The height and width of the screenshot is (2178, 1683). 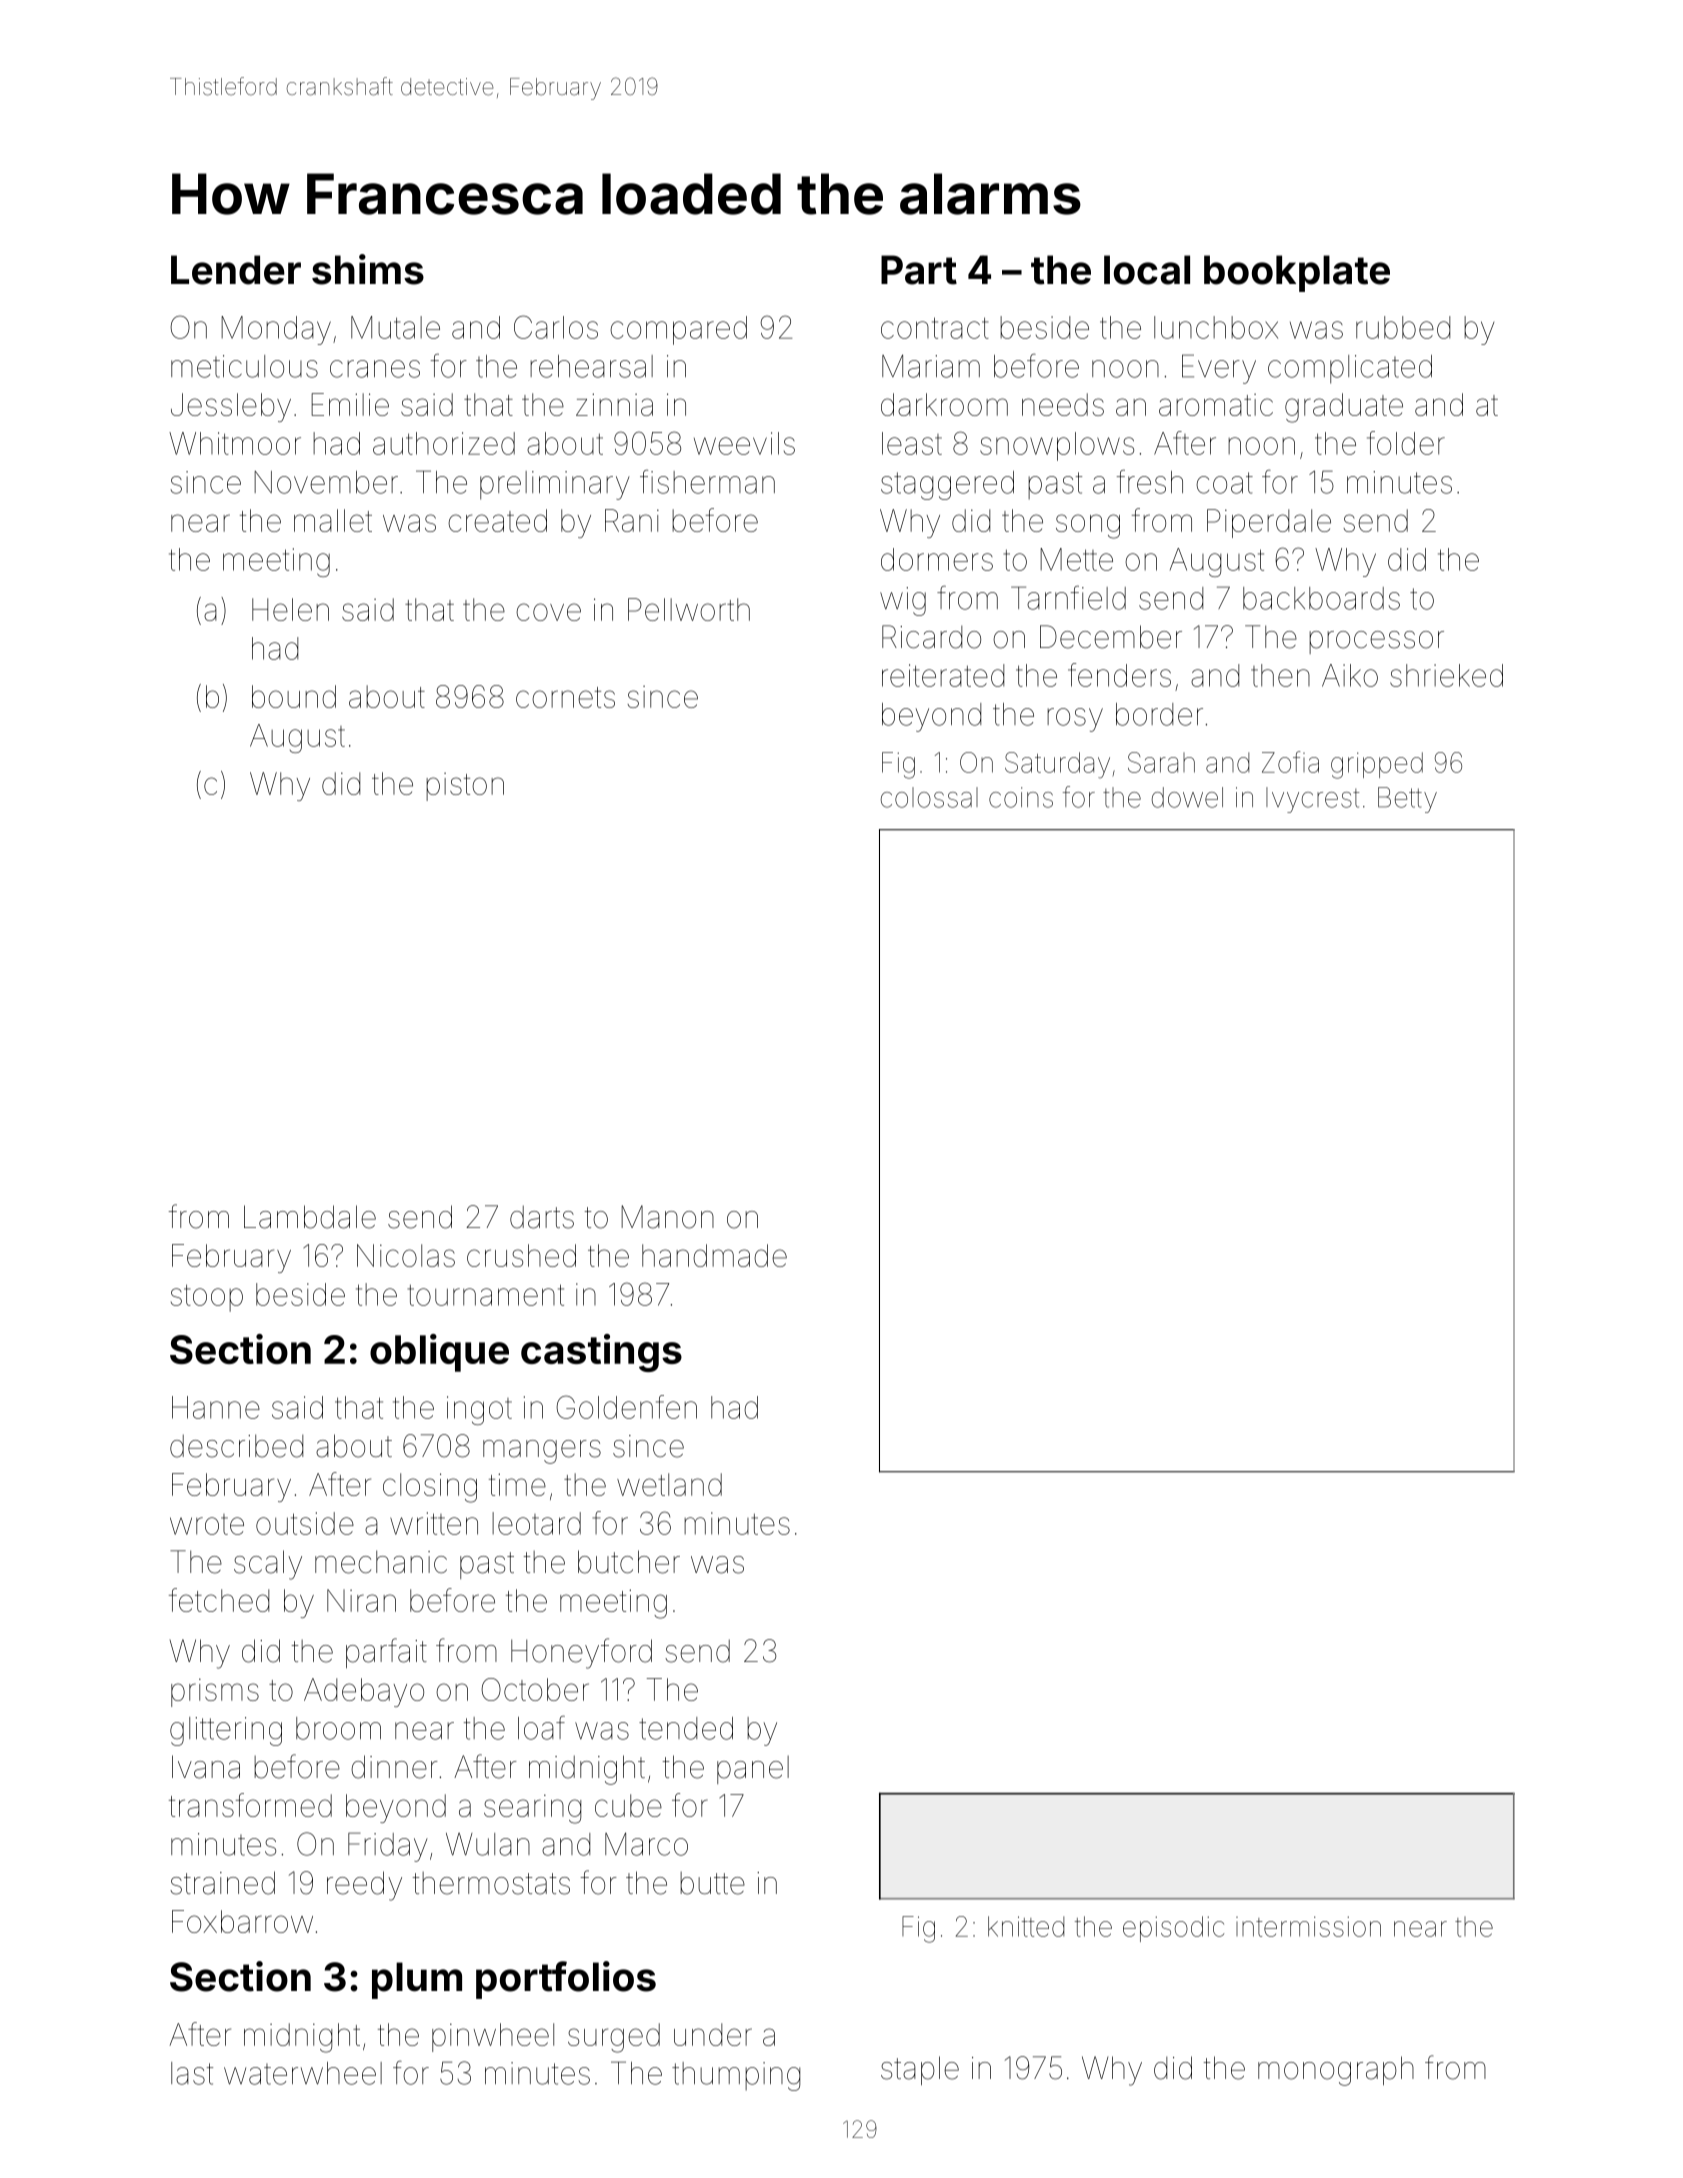 What do you see at coordinates (1269, 523) in the screenshot?
I see `Piperdale` at bounding box center [1269, 523].
